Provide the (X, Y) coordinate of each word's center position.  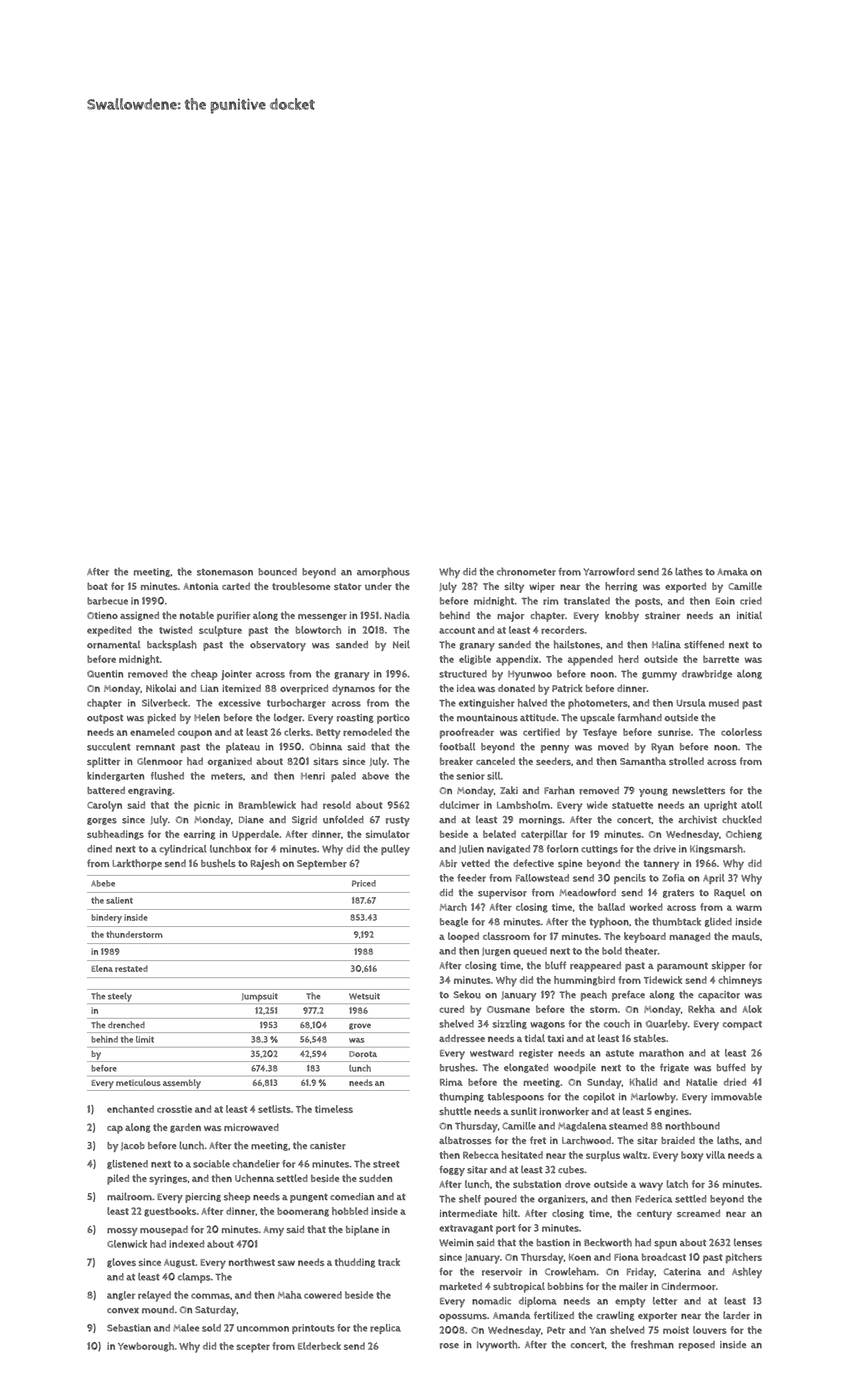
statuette (632, 805)
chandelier (256, 1164)
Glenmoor (160, 761)
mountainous (487, 718)
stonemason (225, 572)
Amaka (732, 572)
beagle (454, 922)
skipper (728, 966)
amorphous (383, 572)
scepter (253, 1348)
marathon (661, 1053)
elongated (526, 1068)
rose (449, 1346)
